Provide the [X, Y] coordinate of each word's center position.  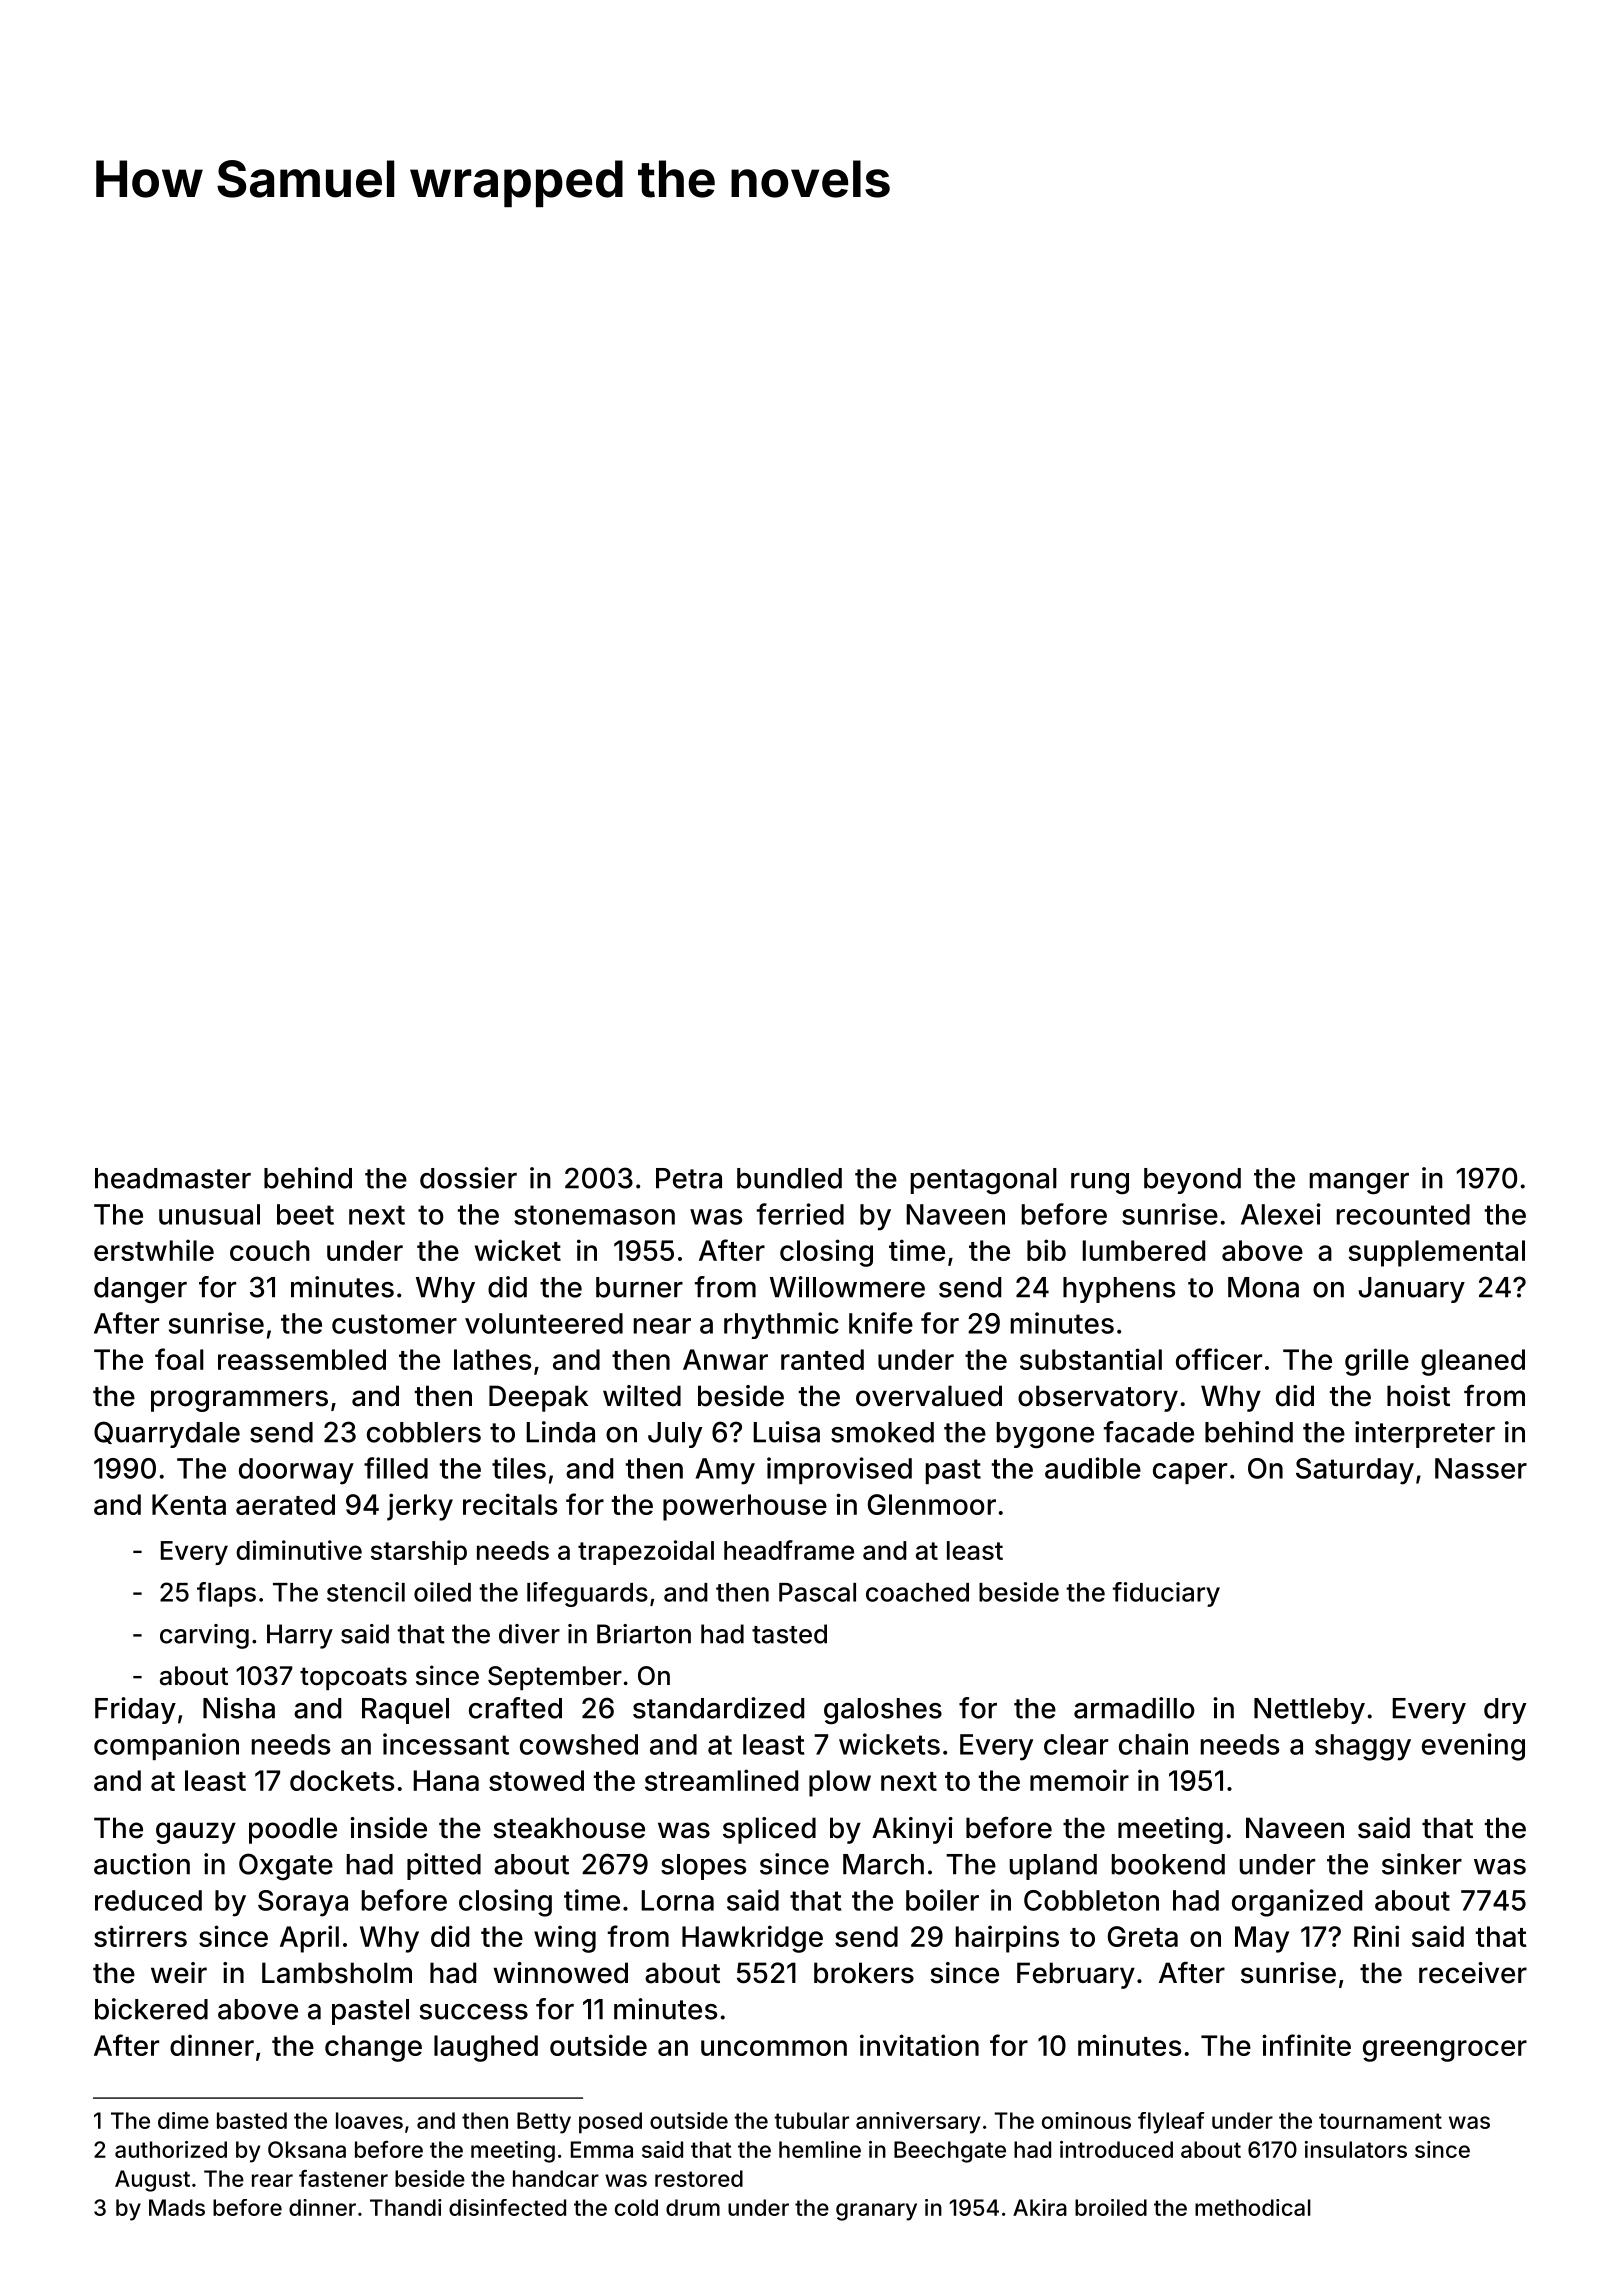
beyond [1192, 1181]
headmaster [173, 1178]
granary [876, 2212]
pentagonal [984, 1181]
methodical [1253, 2207]
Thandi [406, 2207]
